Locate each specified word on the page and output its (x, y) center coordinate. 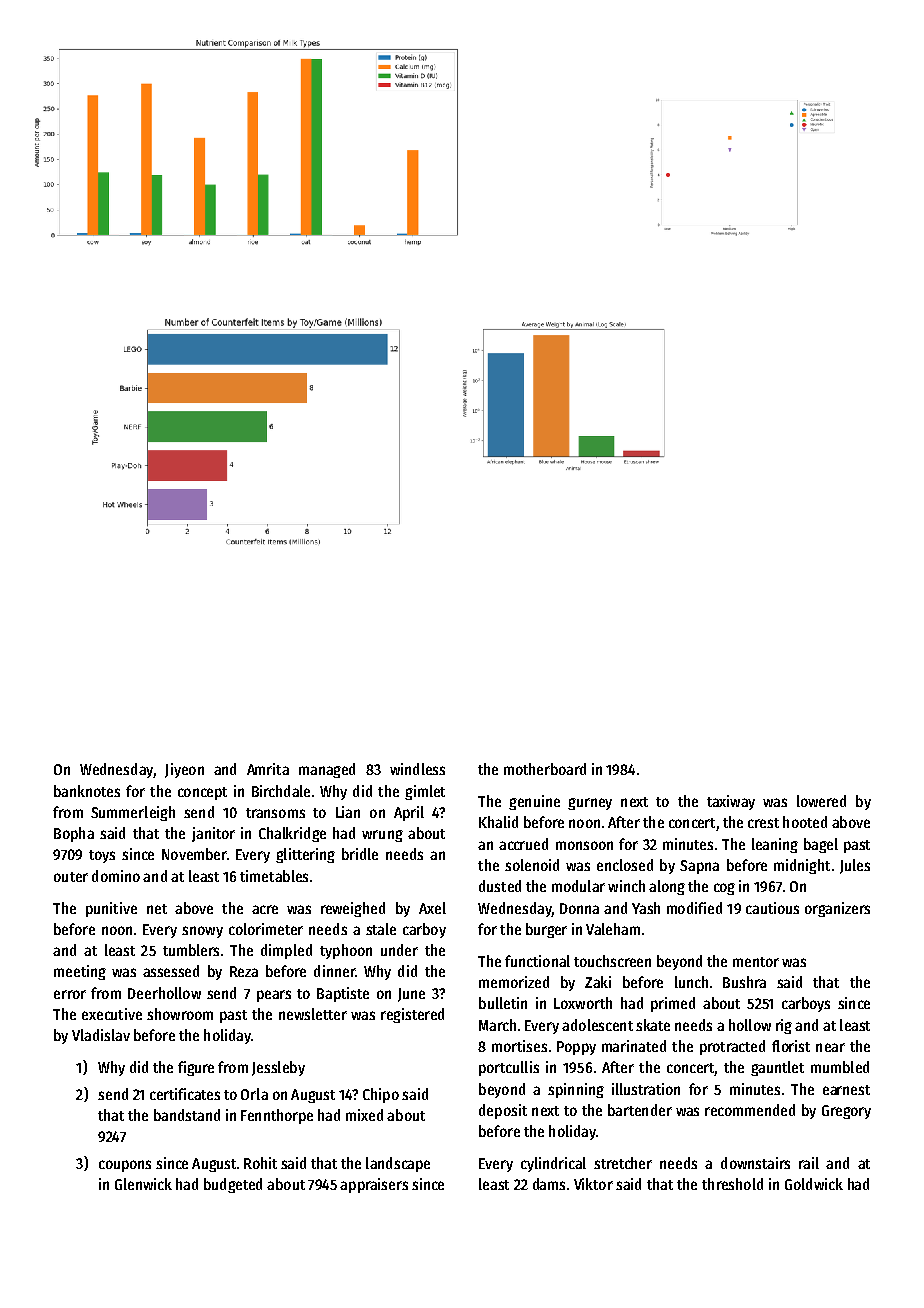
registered (412, 1015)
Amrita (268, 769)
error (70, 994)
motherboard (545, 769)
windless (417, 769)
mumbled (840, 1067)
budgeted (233, 1185)
